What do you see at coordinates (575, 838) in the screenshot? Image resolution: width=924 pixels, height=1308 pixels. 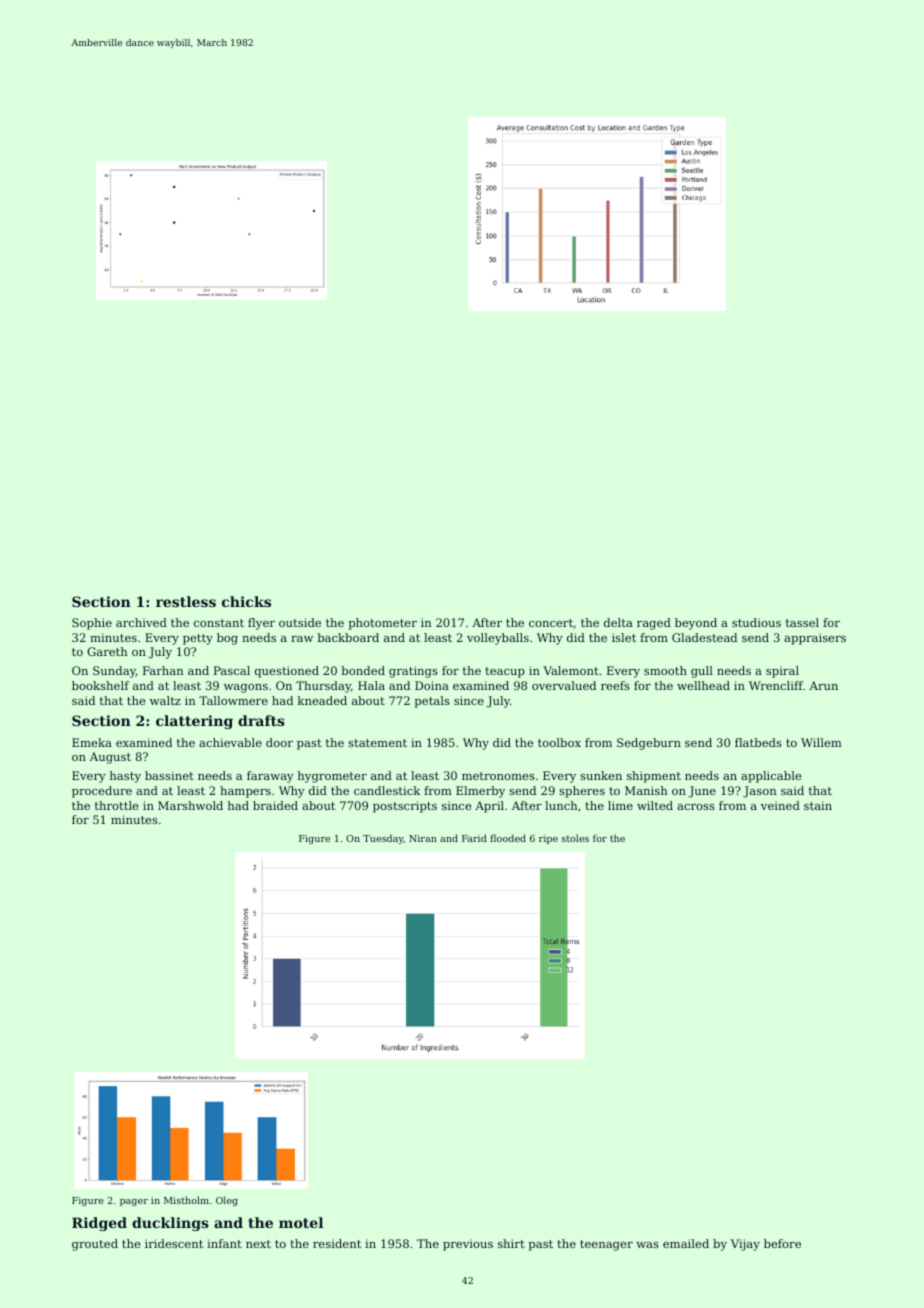 I see `stoles` at bounding box center [575, 838].
